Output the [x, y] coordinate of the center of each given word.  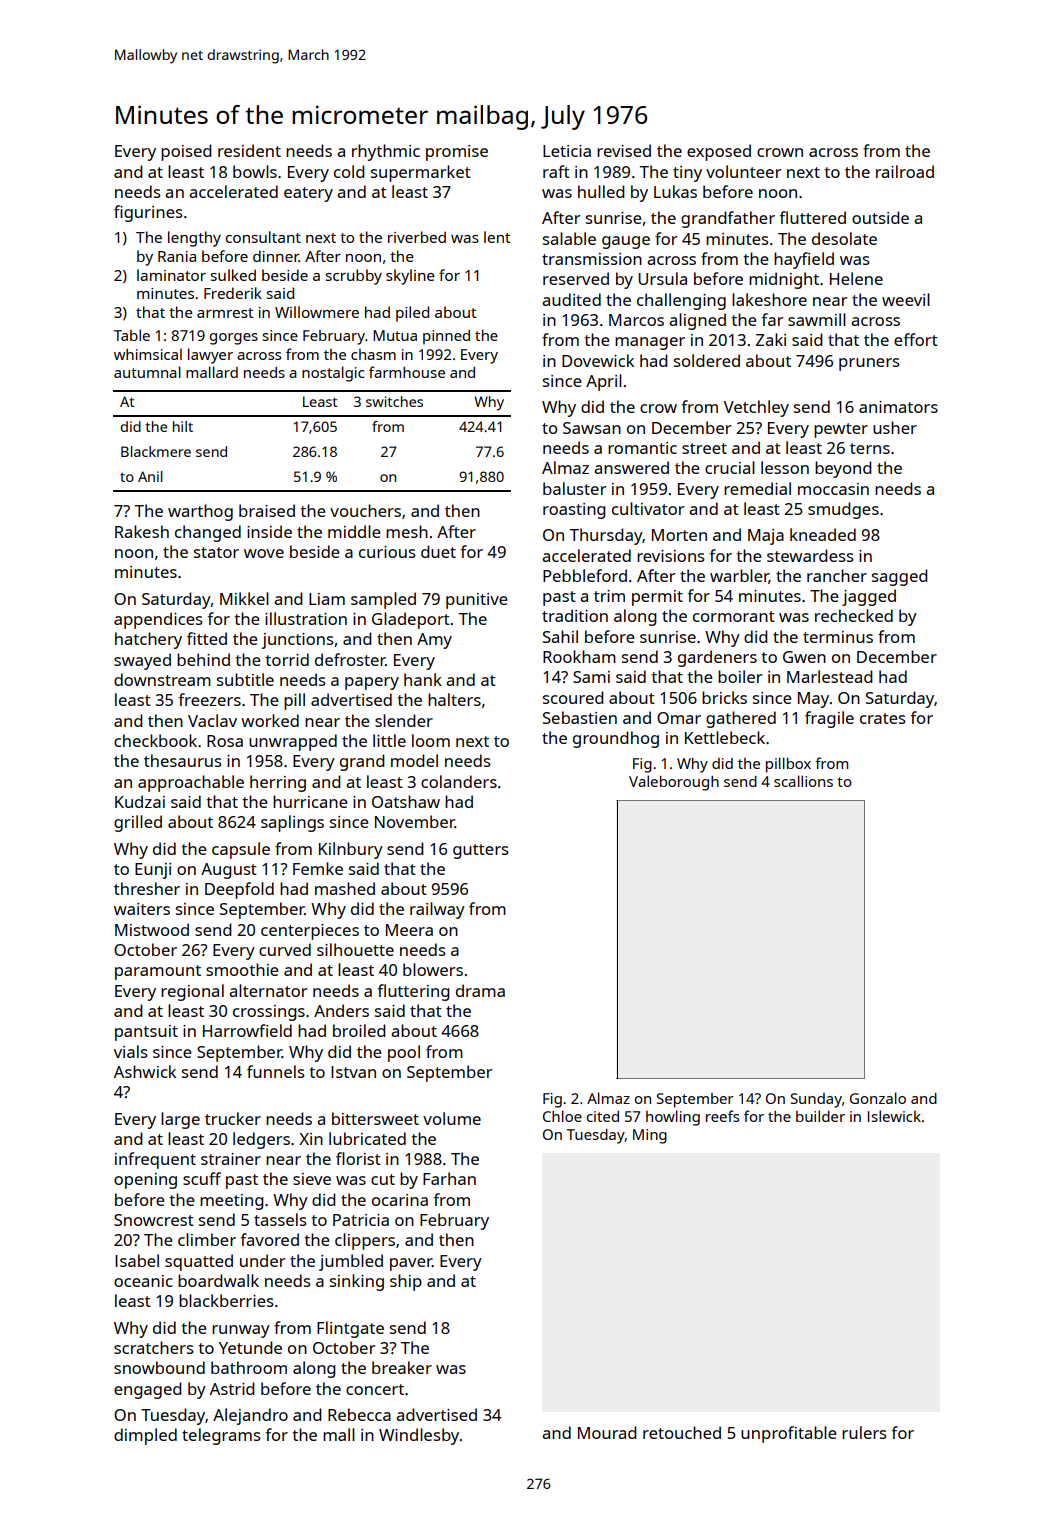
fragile [829, 719]
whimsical [148, 354]
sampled [383, 600]
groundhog [616, 739]
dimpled [145, 1436]
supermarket [421, 173]
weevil [906, 299]
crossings [269, 1013]
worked [270, 720]
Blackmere [156, 451]
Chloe [562, 1116]
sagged [900, 577]
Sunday [816, 1100]
